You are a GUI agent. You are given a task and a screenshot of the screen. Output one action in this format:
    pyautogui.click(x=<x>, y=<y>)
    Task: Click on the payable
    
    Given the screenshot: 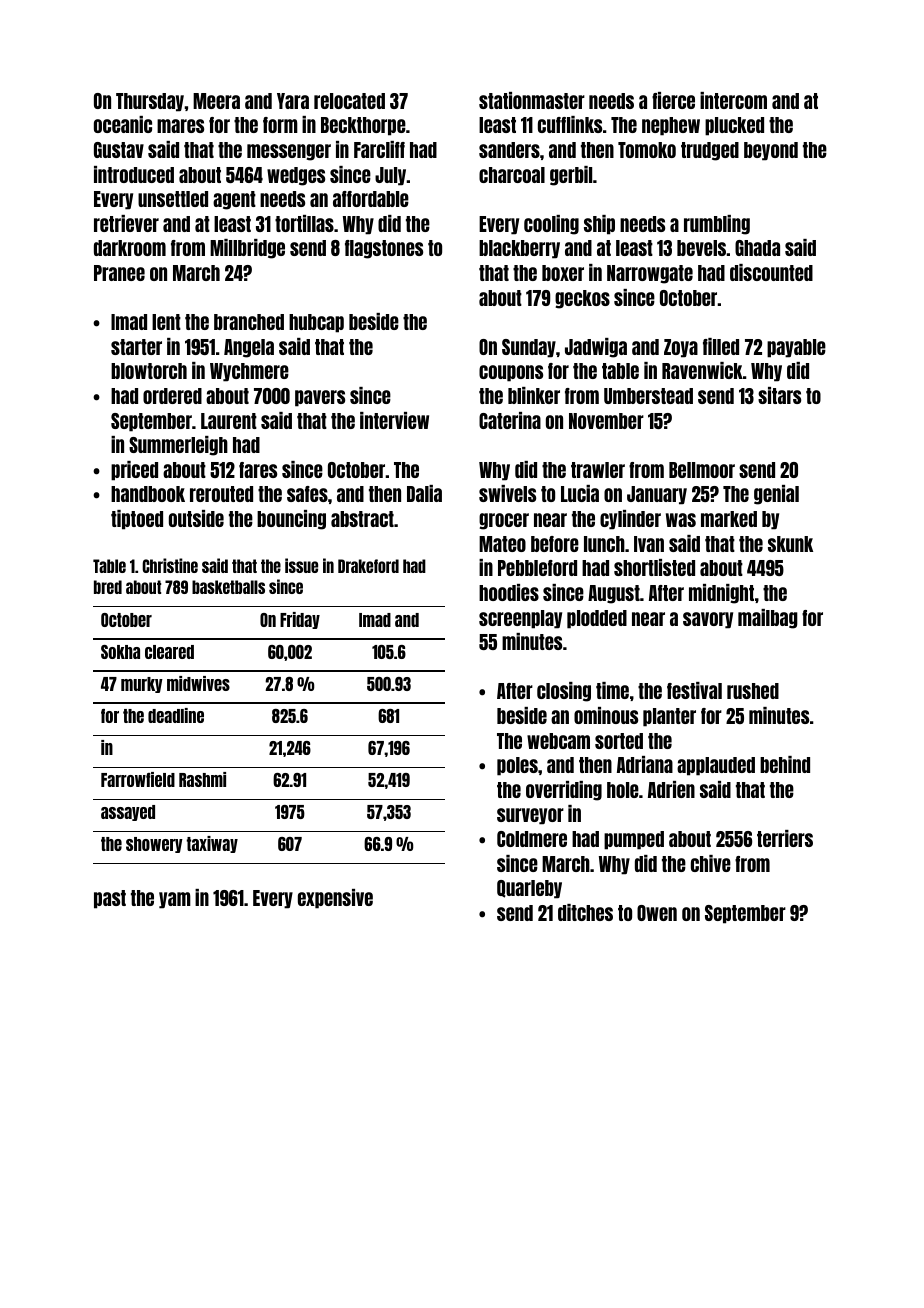 What is the action you would take?
    pyautogui.click(x=796, y=348)
